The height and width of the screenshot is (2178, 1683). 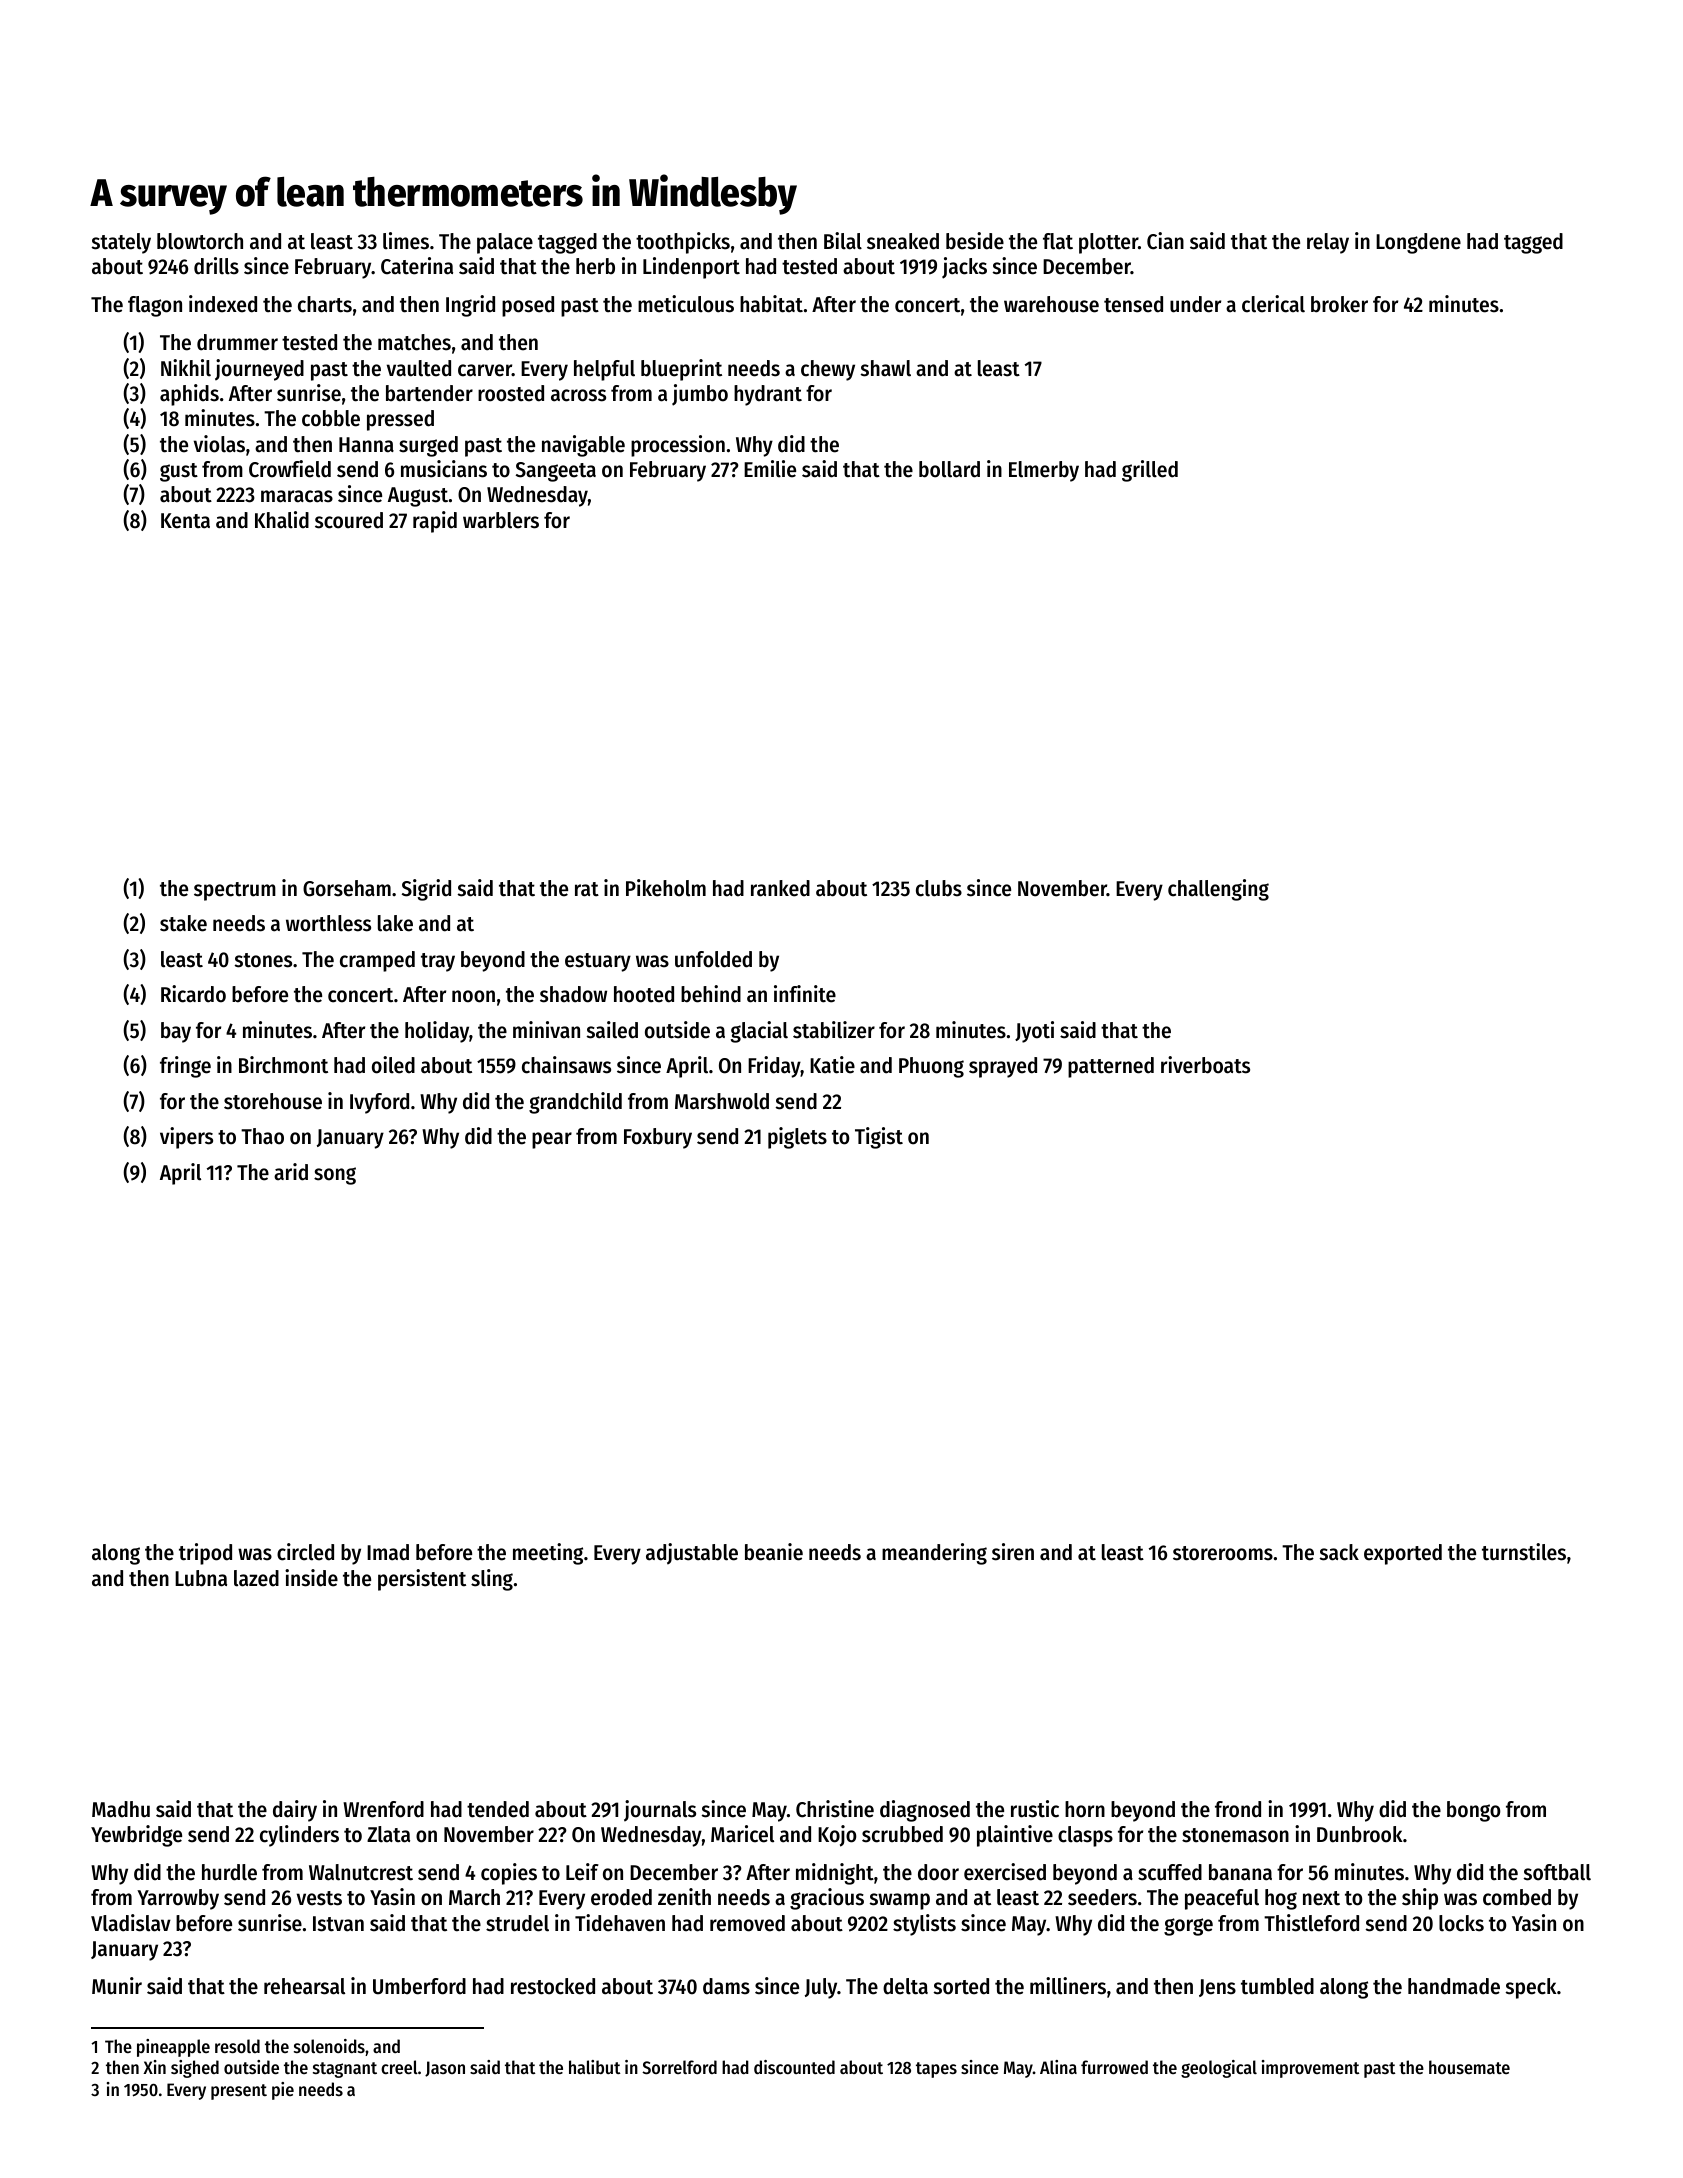 What do you see at coordinates (1469, 2067) in the screenshot?
I see `housemate` at bounding box center [1469, 2067].
